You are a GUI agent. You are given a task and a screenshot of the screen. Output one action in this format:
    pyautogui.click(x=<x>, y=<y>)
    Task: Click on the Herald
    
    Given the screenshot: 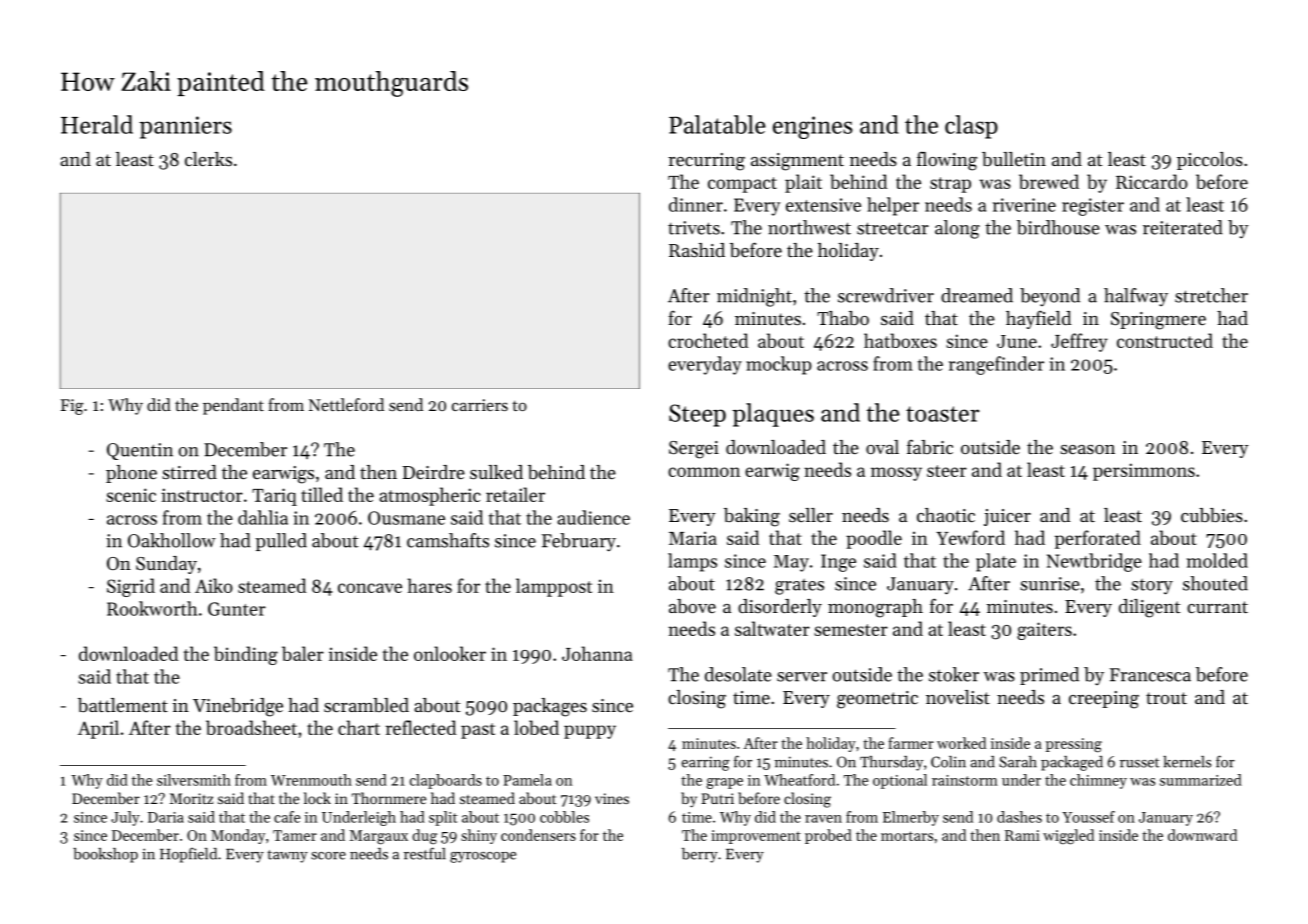 What is the action you would take?
    pyautogui.click(x=97, y=124)
